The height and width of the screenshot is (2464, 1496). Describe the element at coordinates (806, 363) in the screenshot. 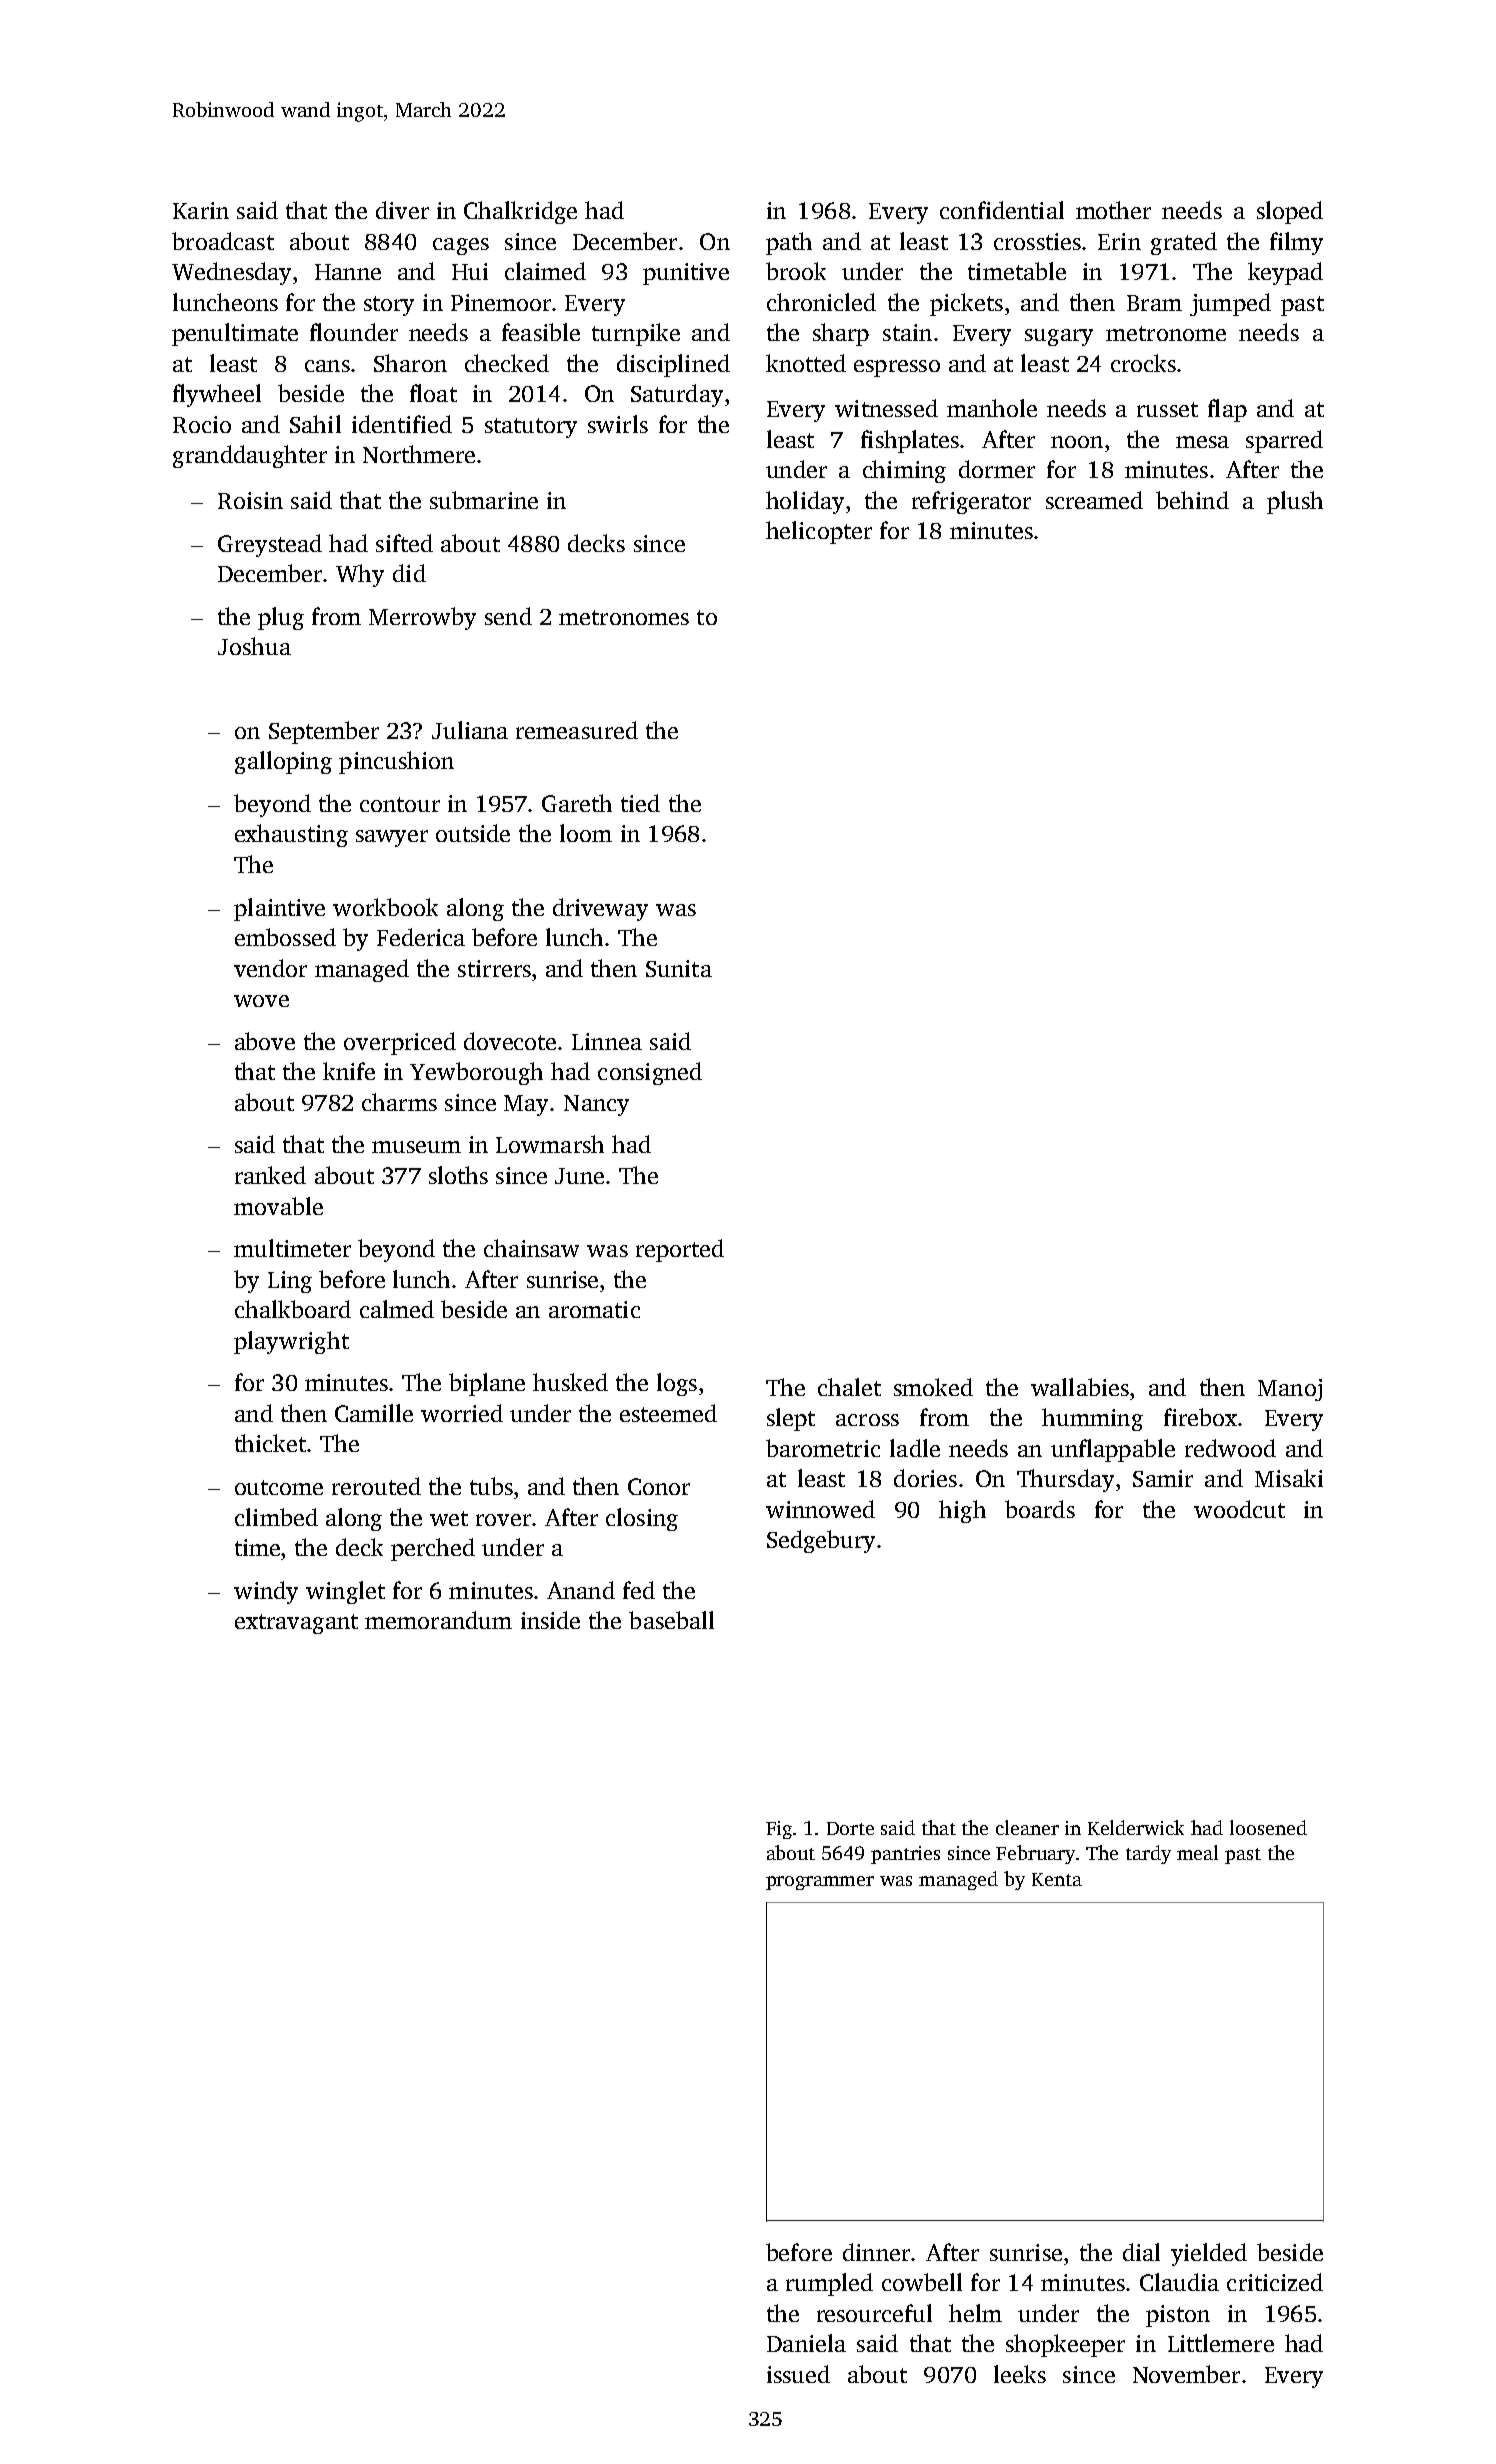

I see `knotted` at that location.
